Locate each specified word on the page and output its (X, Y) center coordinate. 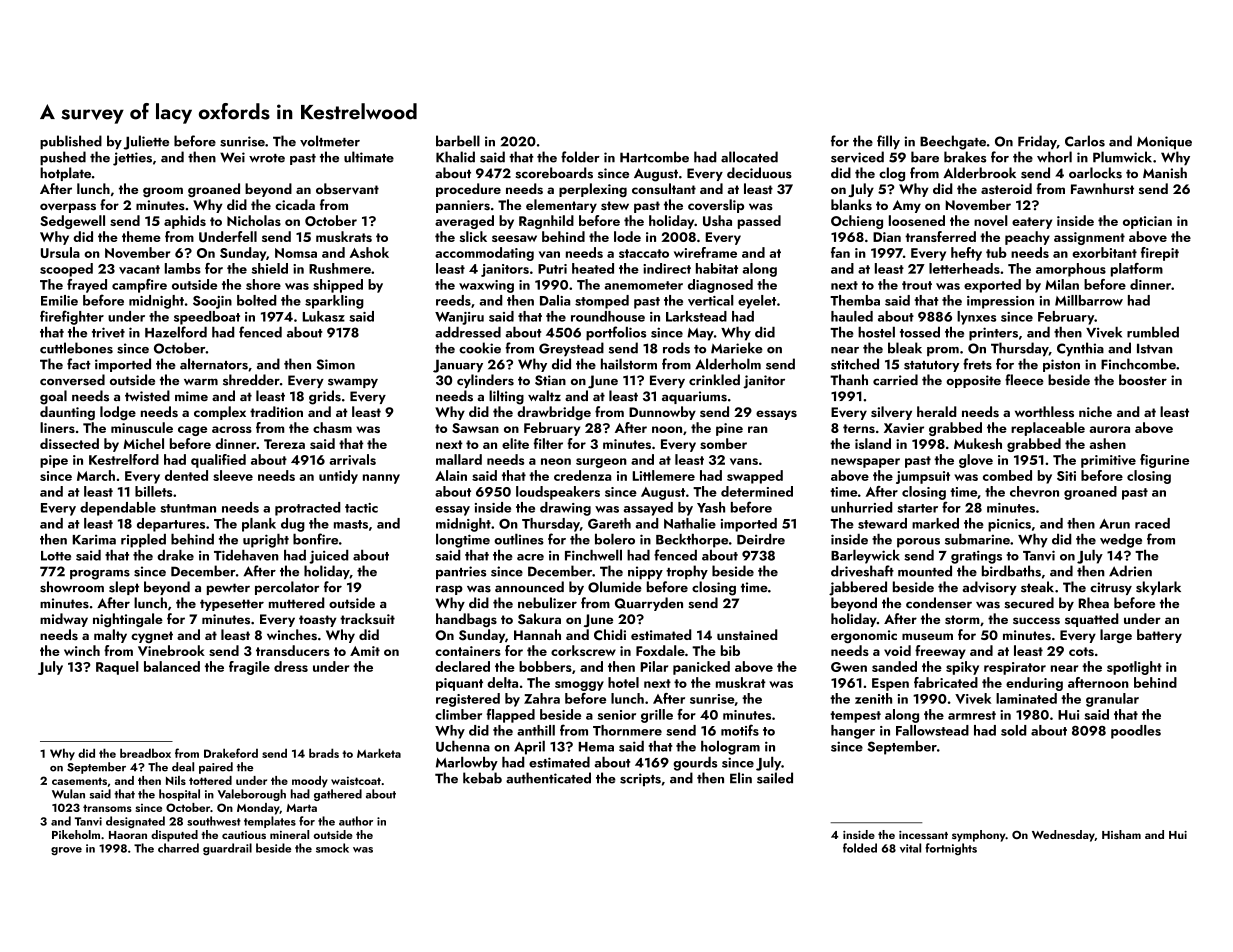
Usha (717, 221)
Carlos (1085, 141)
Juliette (146, 142)
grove (66, 851)
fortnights (951, 849)
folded (860, 848)
